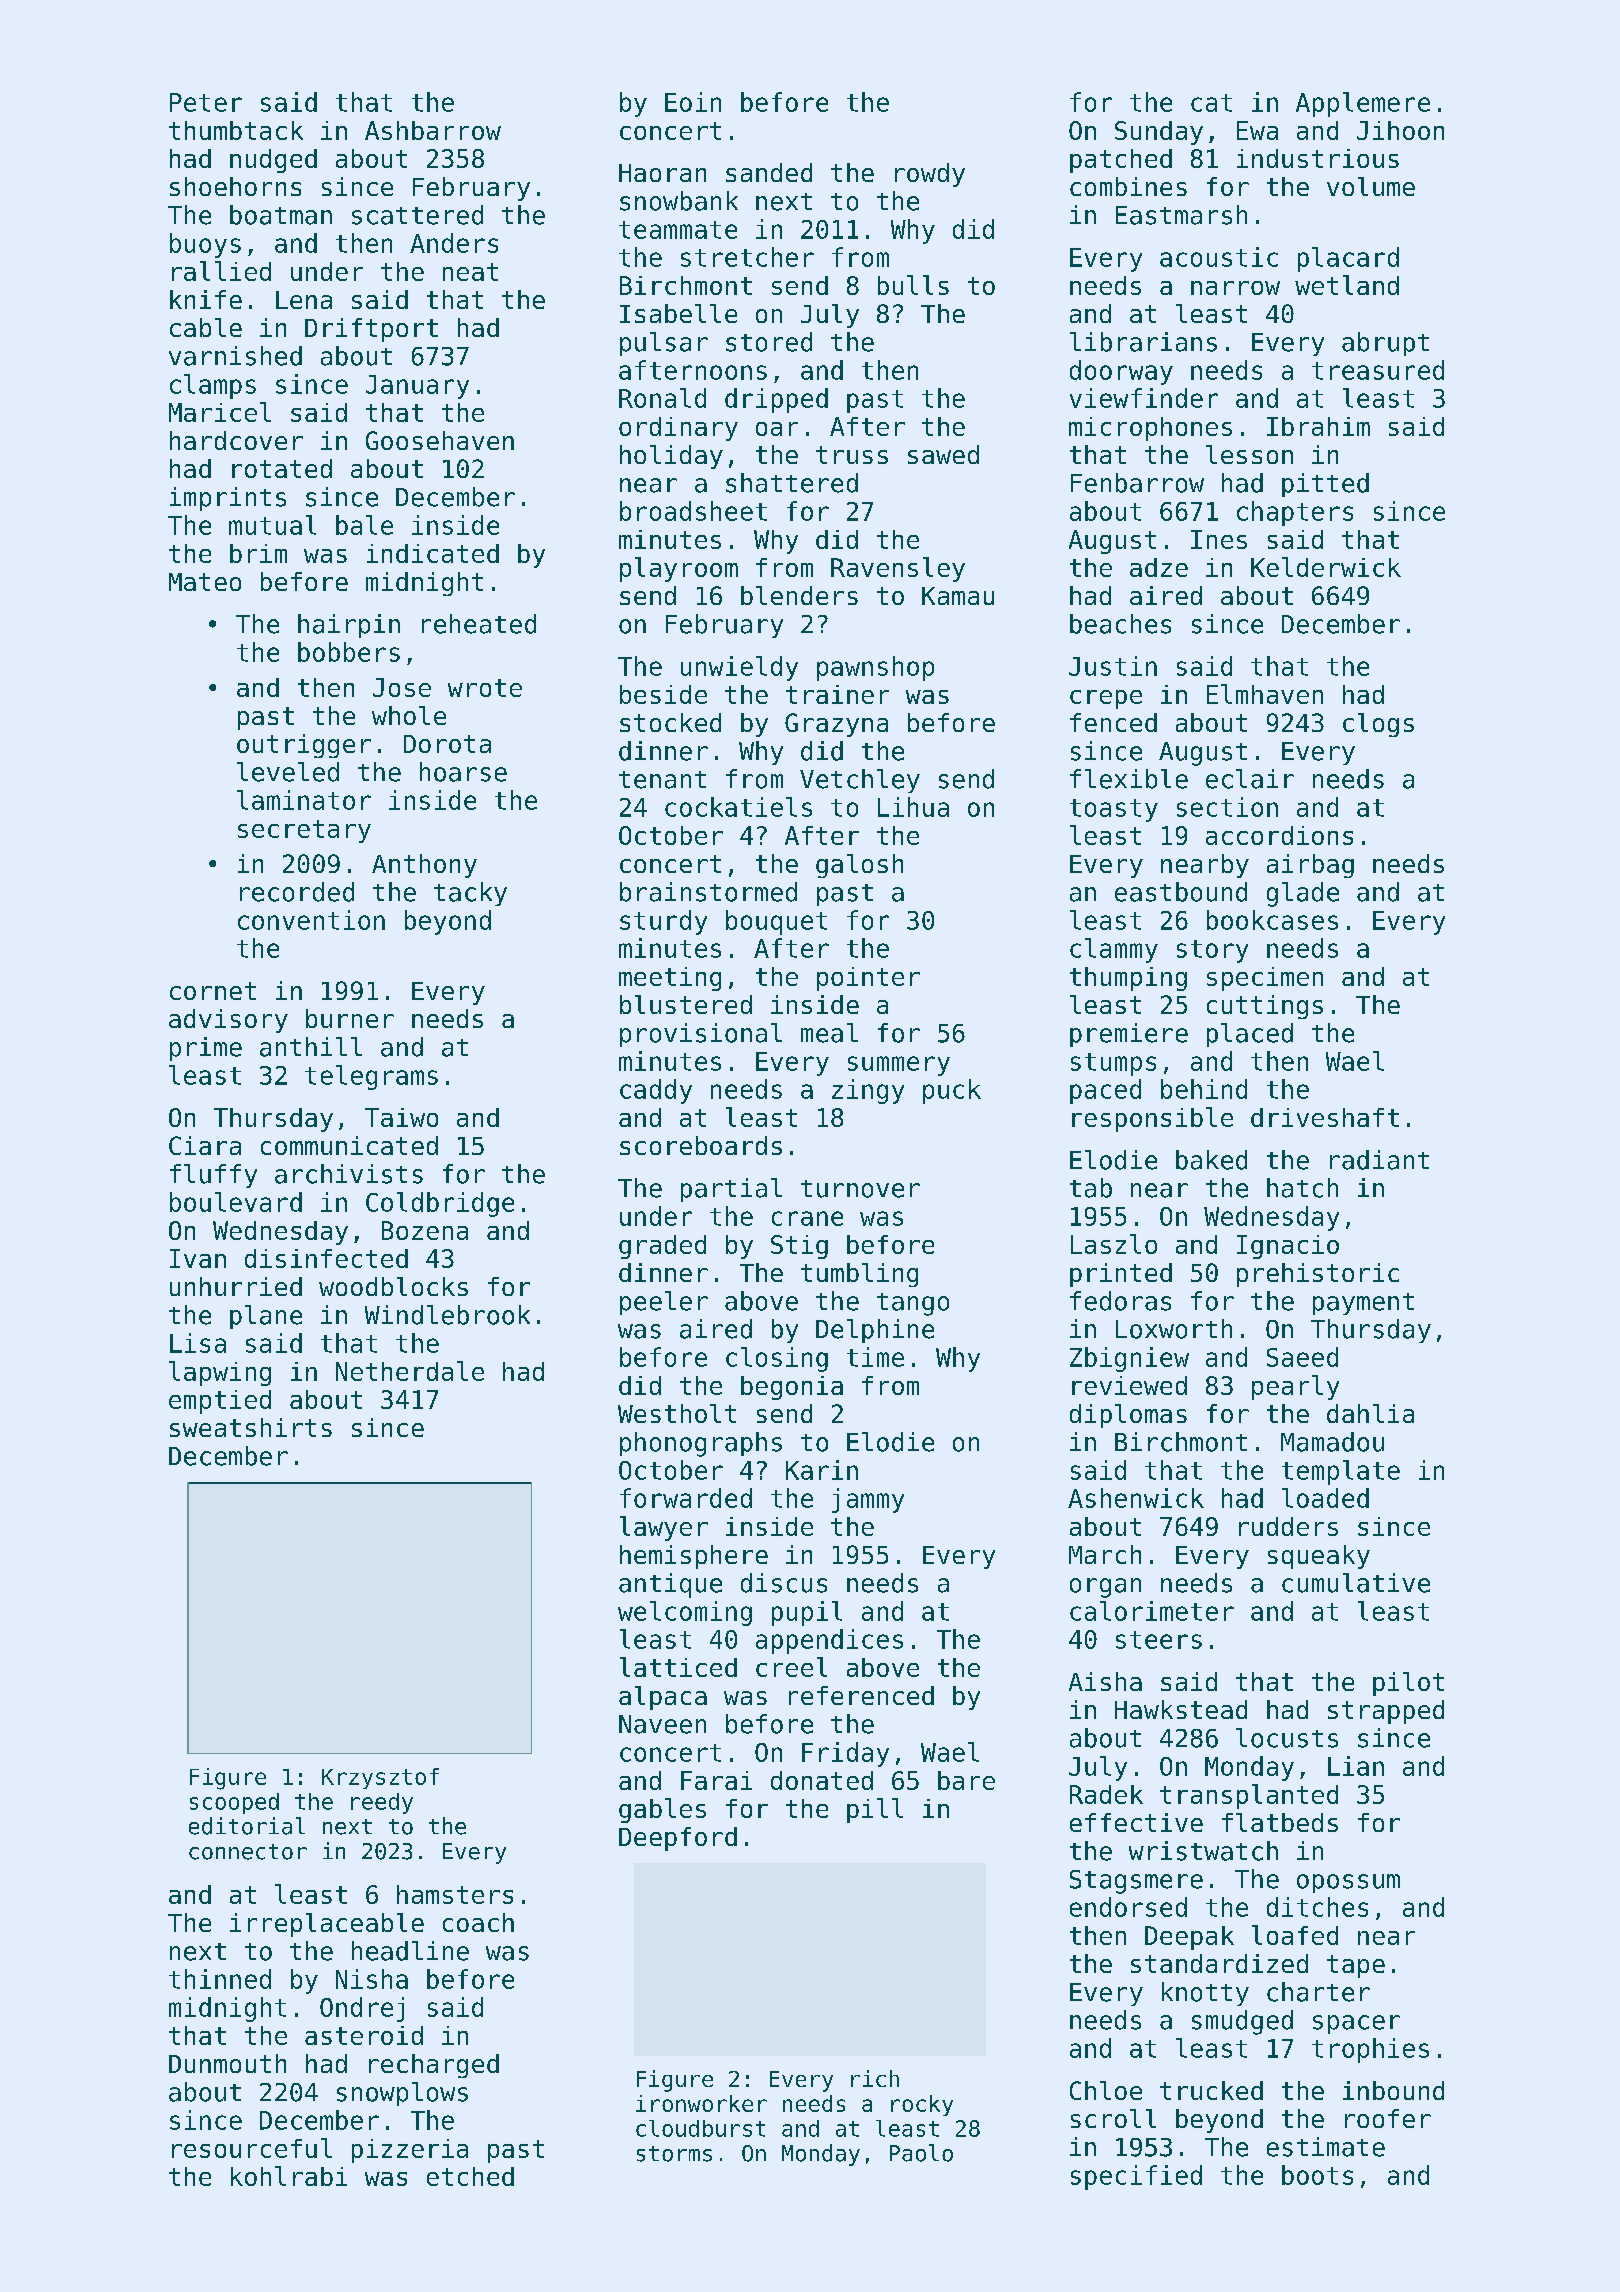 The width and height of the screenshot is (1620, 2292). Describe the element at coordinates (693, 102) in the screenshot. I see `Eoin` at that location.
